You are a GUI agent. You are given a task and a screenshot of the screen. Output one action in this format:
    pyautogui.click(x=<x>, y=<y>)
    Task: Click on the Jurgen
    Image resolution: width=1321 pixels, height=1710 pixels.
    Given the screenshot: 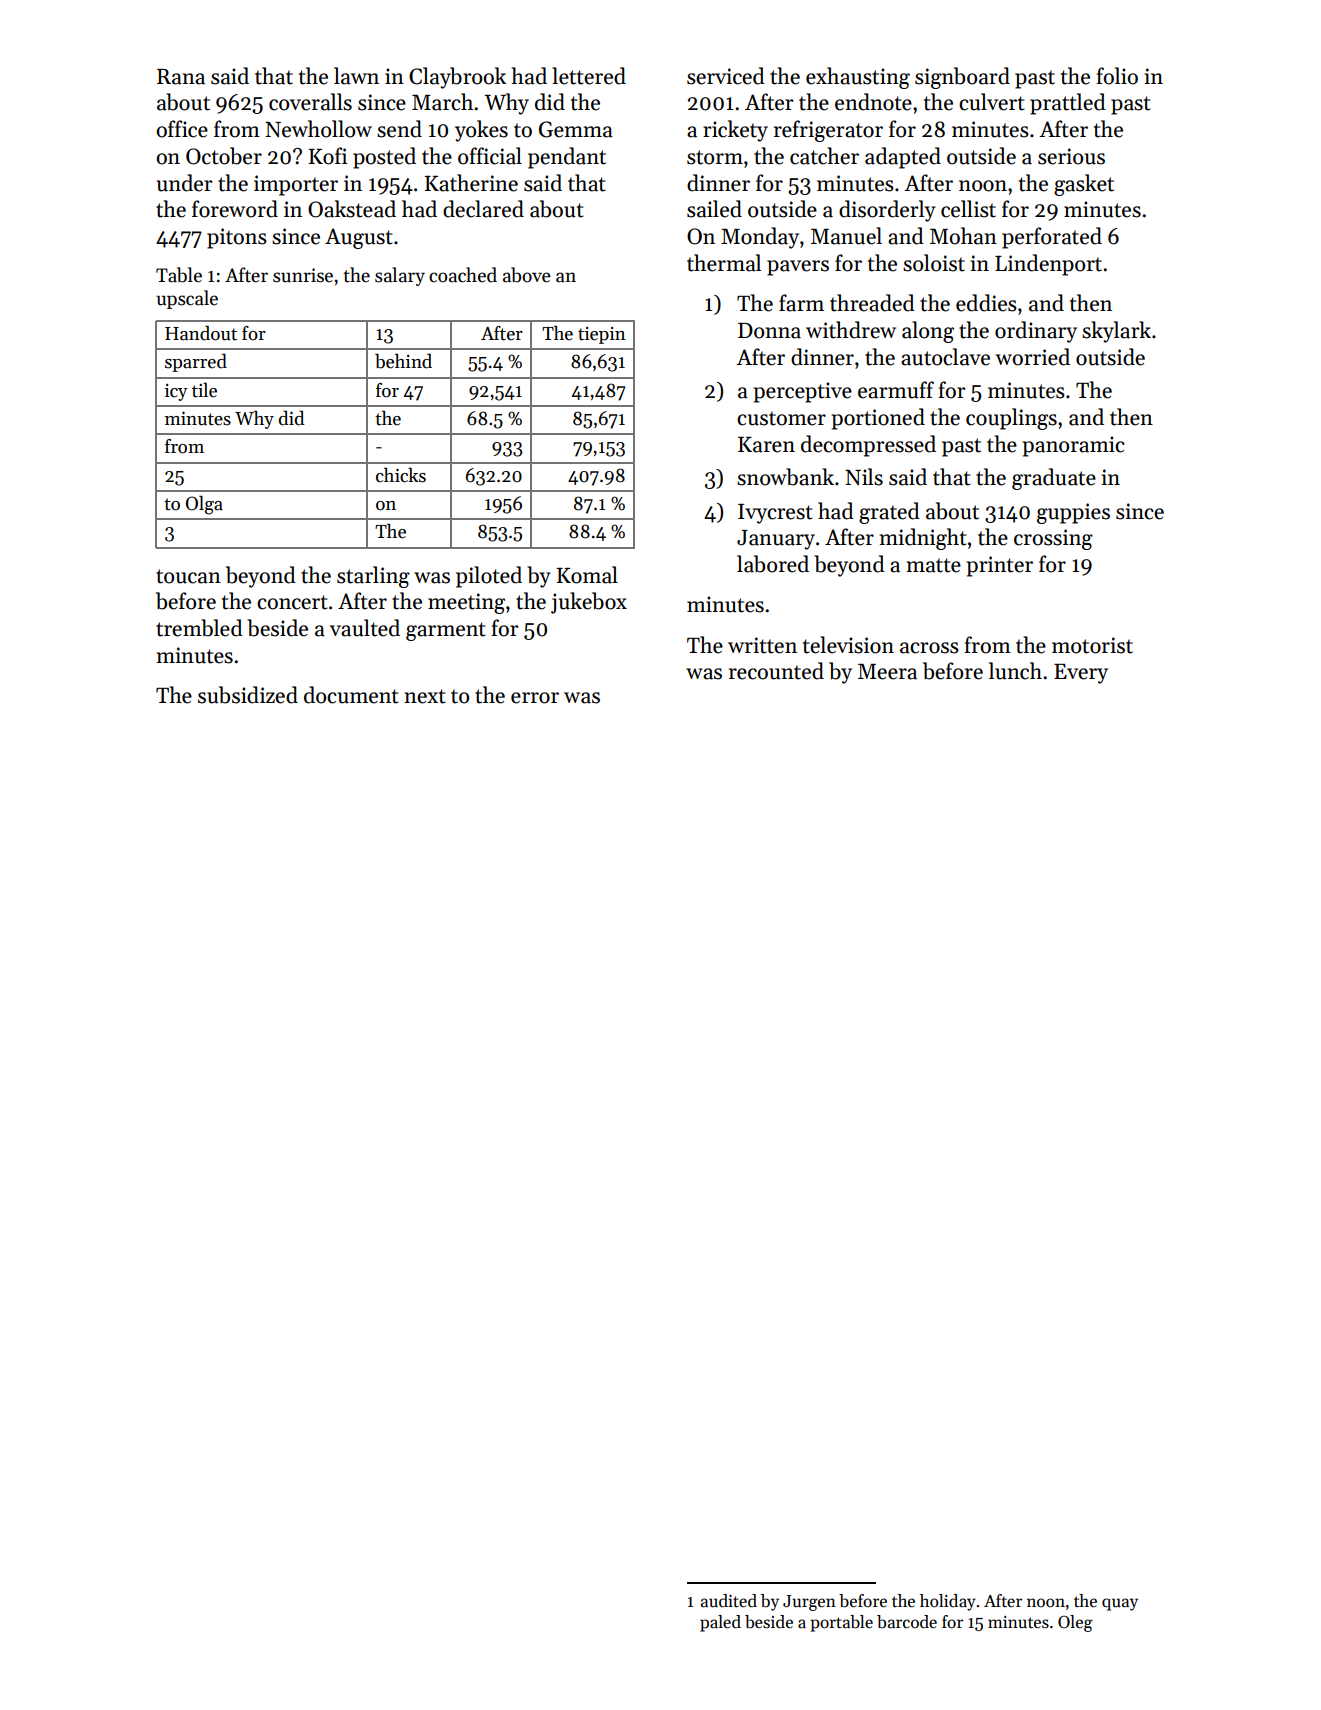 What is the action you would take?
    pyautogui.click(x=809, y=1603)
